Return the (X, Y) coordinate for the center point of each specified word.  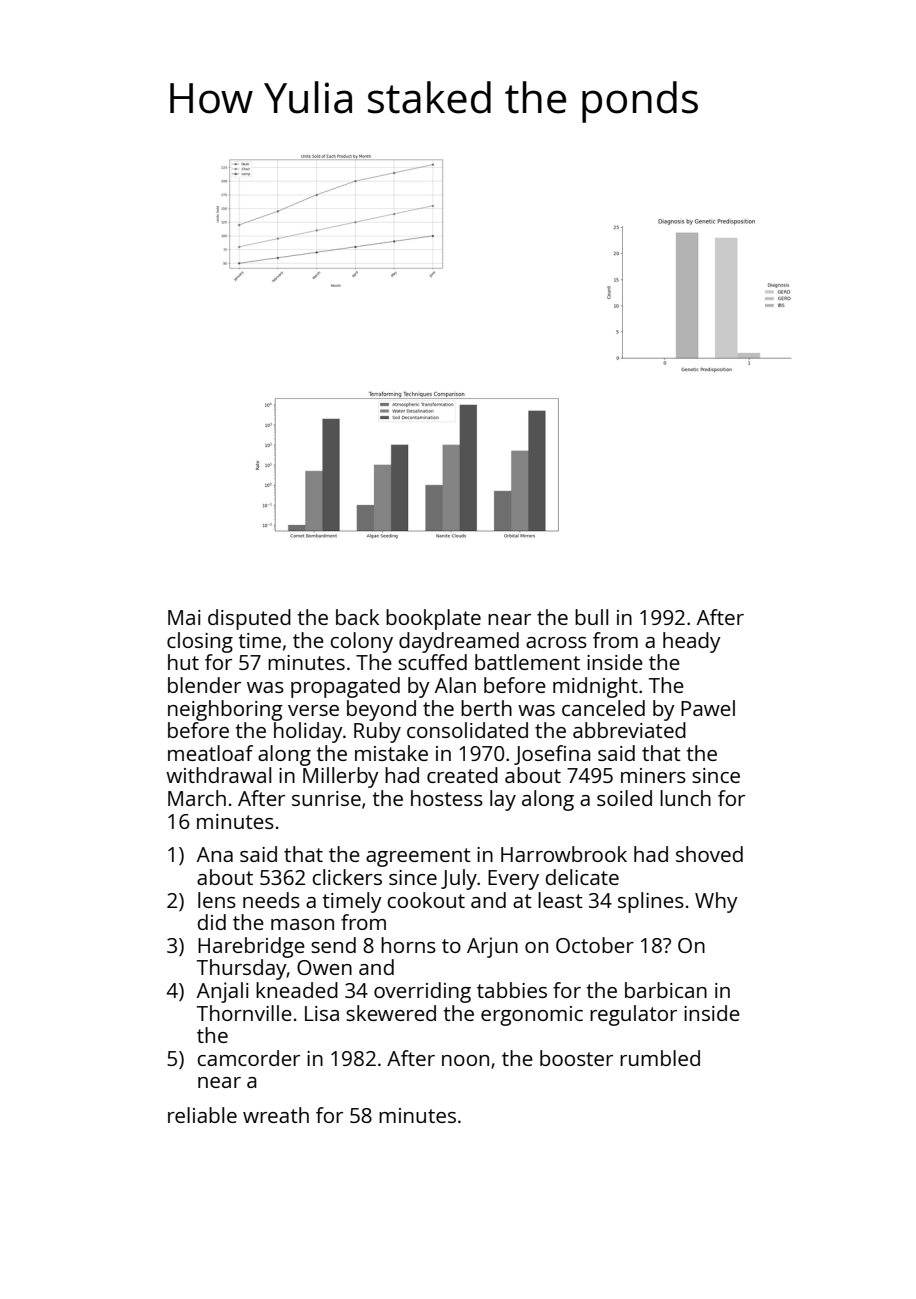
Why (716, 902)
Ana (215, 854)
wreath (276, 1115)
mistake (391, 753)
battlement (527, 662)
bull (591, 617)
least (560, 900)
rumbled (660, 1058)
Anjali (223, 992)
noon (465, 1060)
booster (576, 1058)
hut (183, 662)
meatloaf (210, 753)
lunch (685, 798)
